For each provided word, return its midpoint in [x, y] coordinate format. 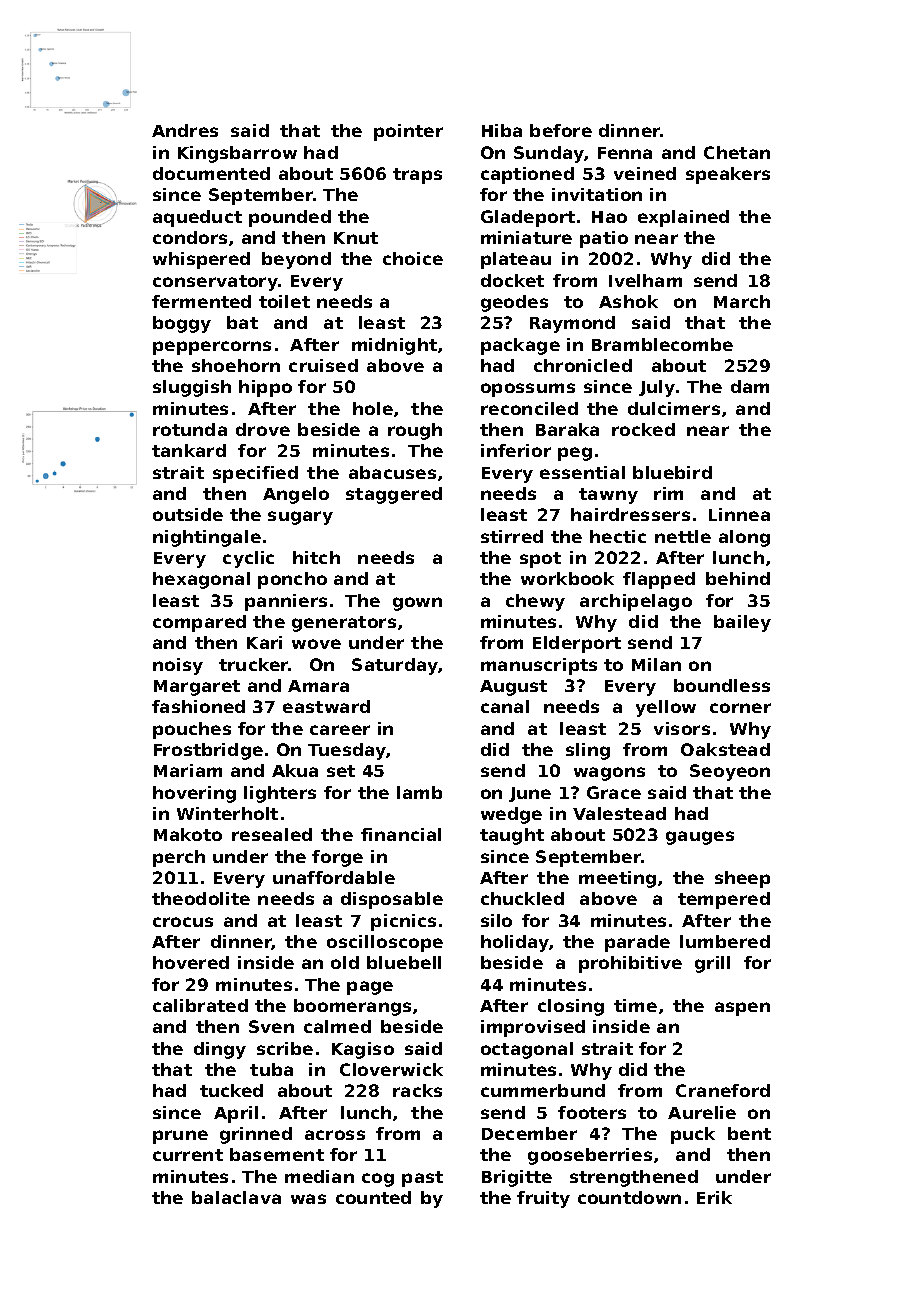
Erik [714, 1197]
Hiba [502, 130]
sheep [742, 879]
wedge [511, 815]
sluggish [192, 388]
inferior [516, 450]
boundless [722, 685]
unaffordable [334, 877]
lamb [419, 792]
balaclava [236, 1197]
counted [373, 1197]
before [561, 130]
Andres [185, 130]
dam [750, 386]
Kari [264, 642]
